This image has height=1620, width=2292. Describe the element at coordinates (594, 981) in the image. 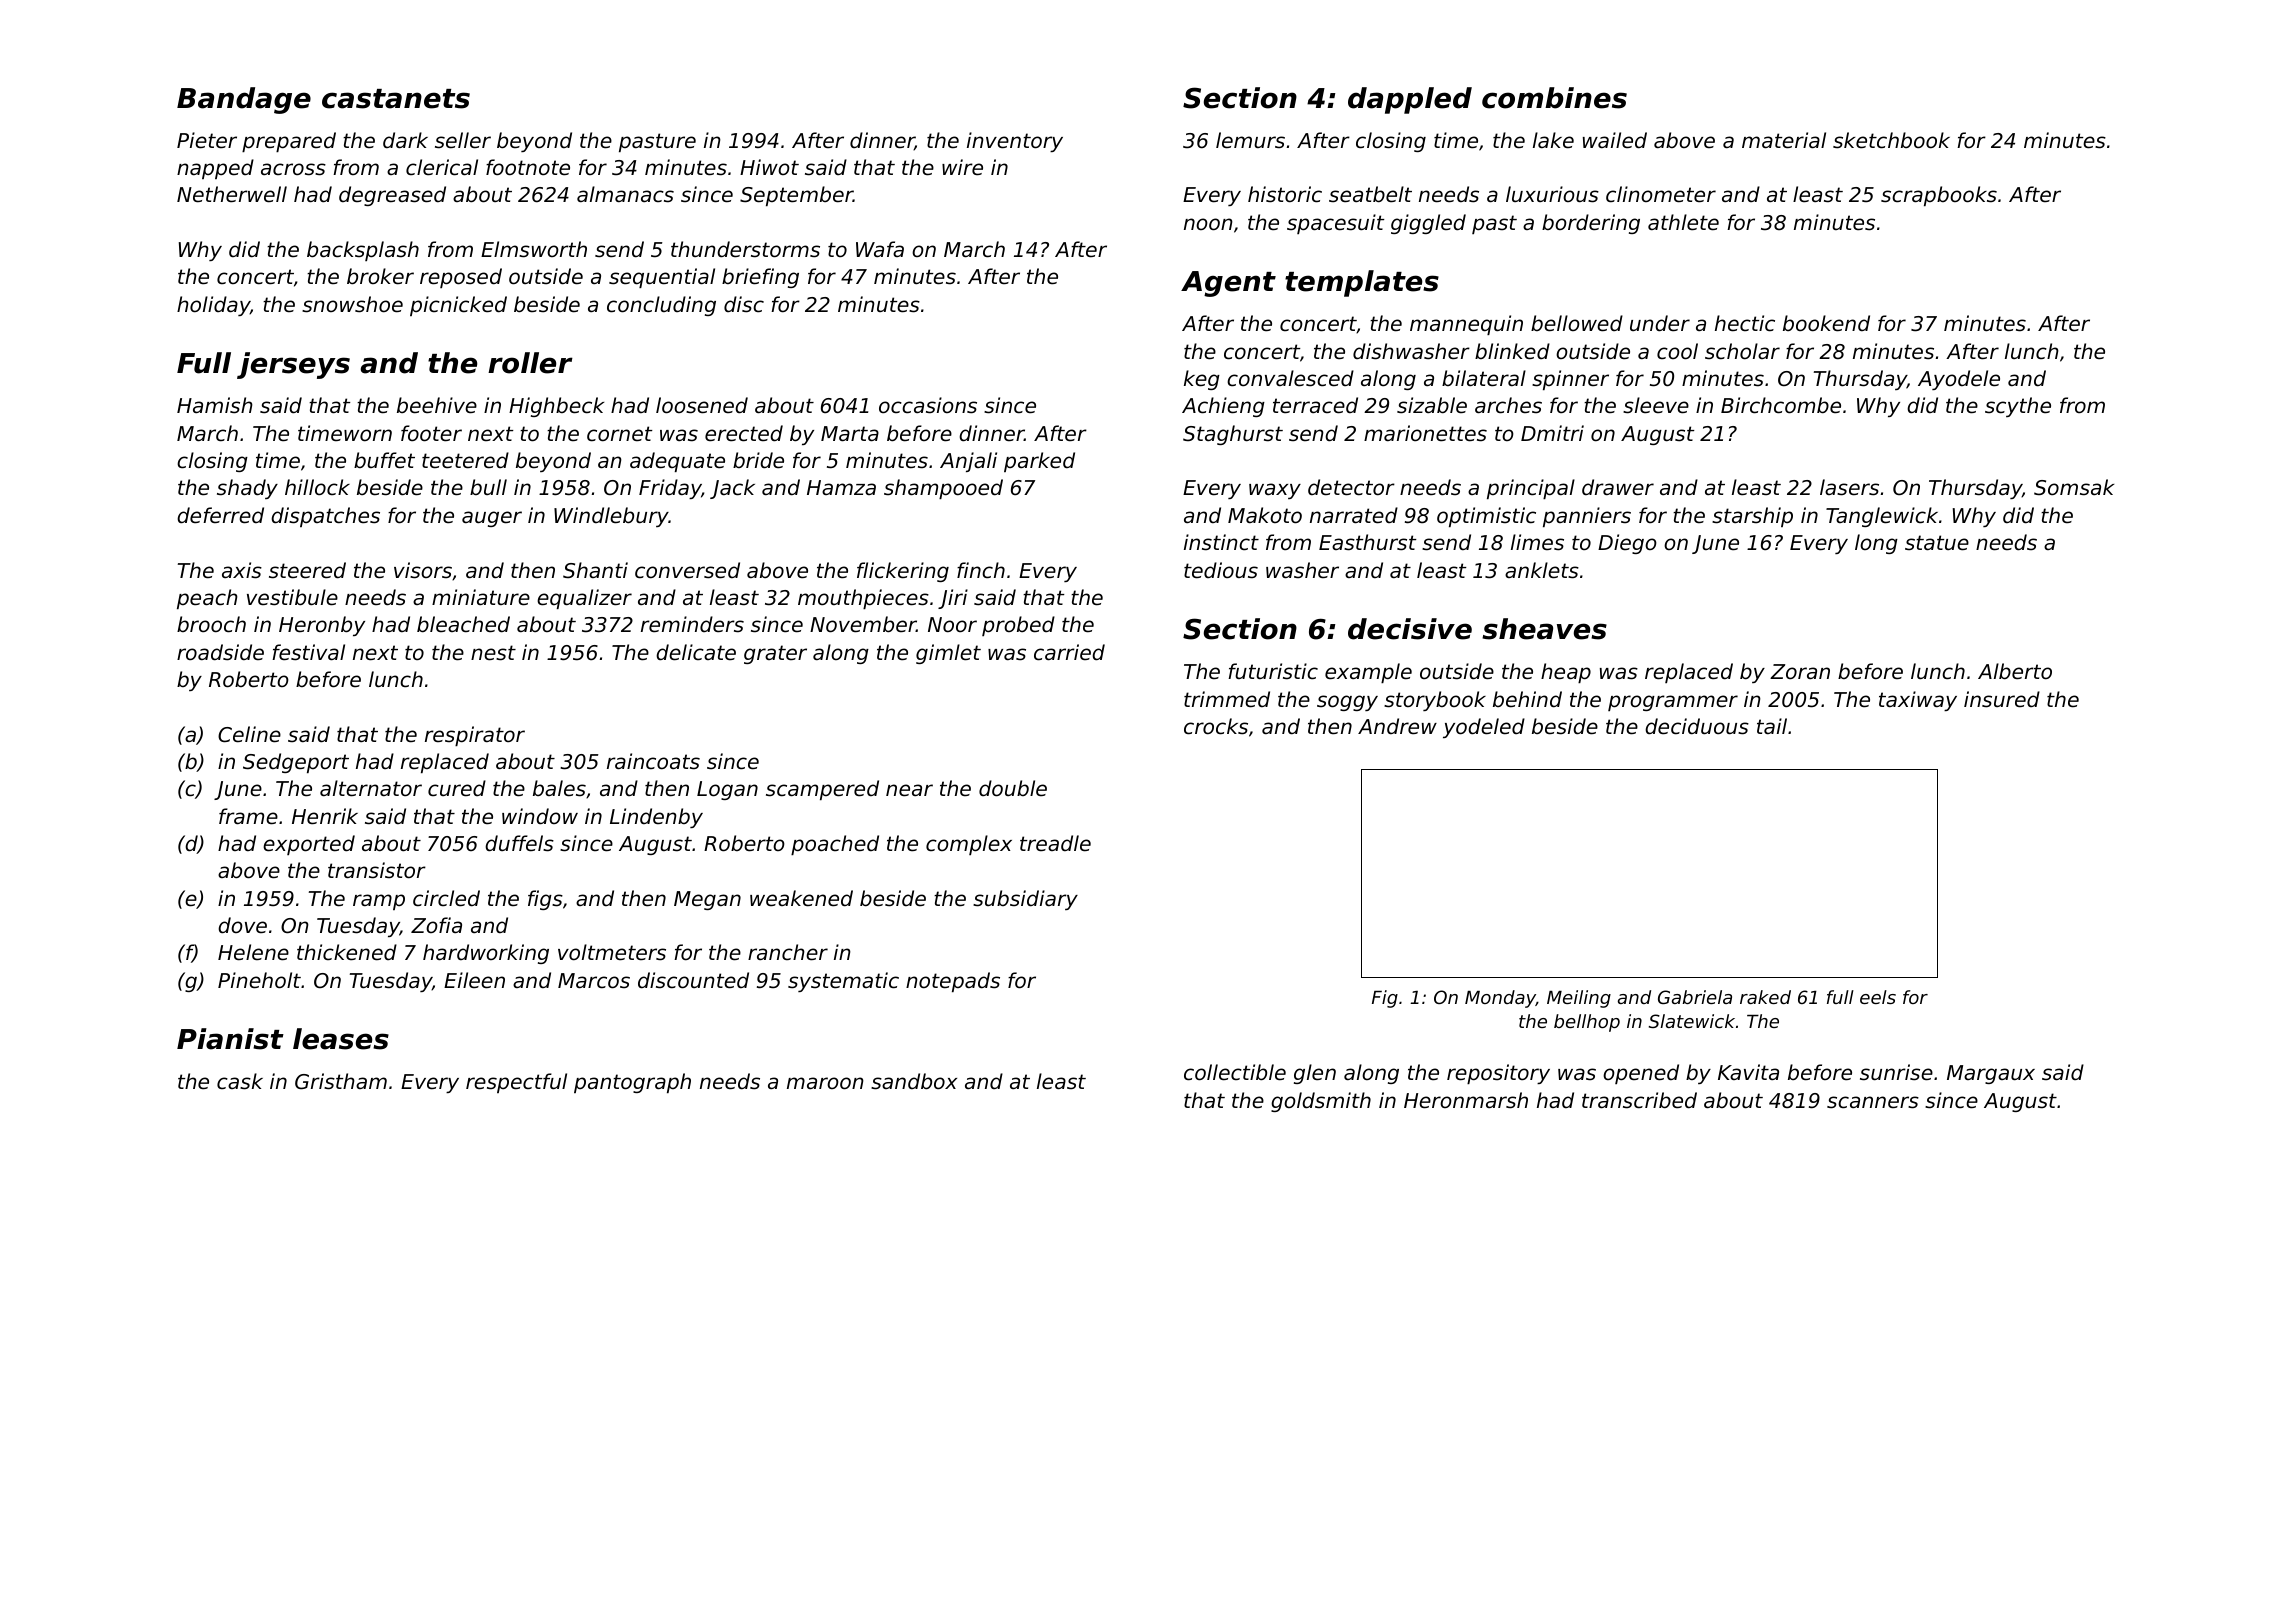

I see `Marcos` at that location.
